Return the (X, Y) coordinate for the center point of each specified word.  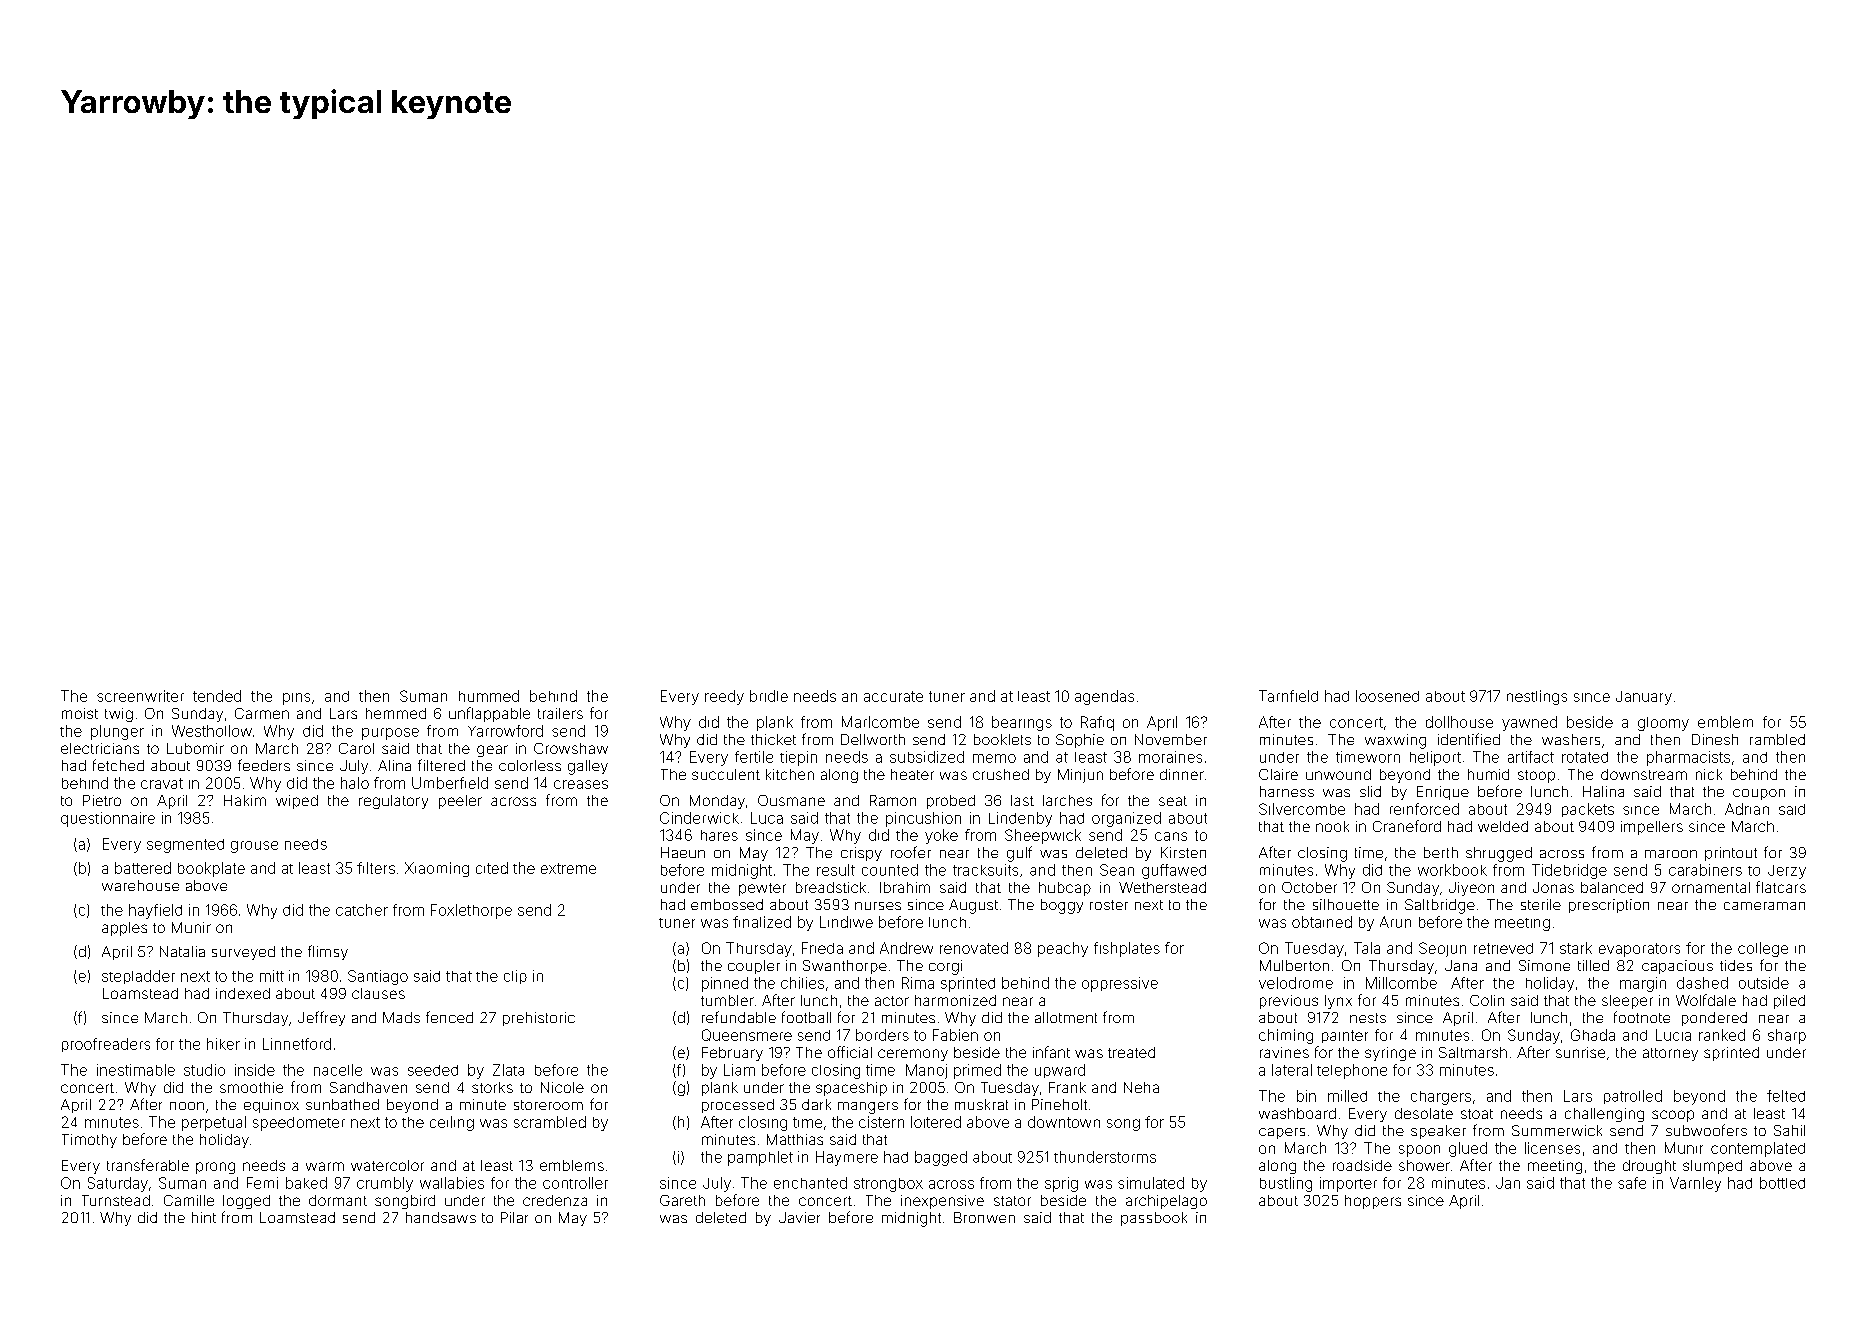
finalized (762, 922)
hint (204, 1217)
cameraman (1764, 906)
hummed (489, 696)
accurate (893, 696)
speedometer (299, 1124)
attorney (1670, 1054)
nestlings (1537, 697)
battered (143, 868)
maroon (1671, 854)
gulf (1019, 854)
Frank (1067, 1087)
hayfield (155, 911)
